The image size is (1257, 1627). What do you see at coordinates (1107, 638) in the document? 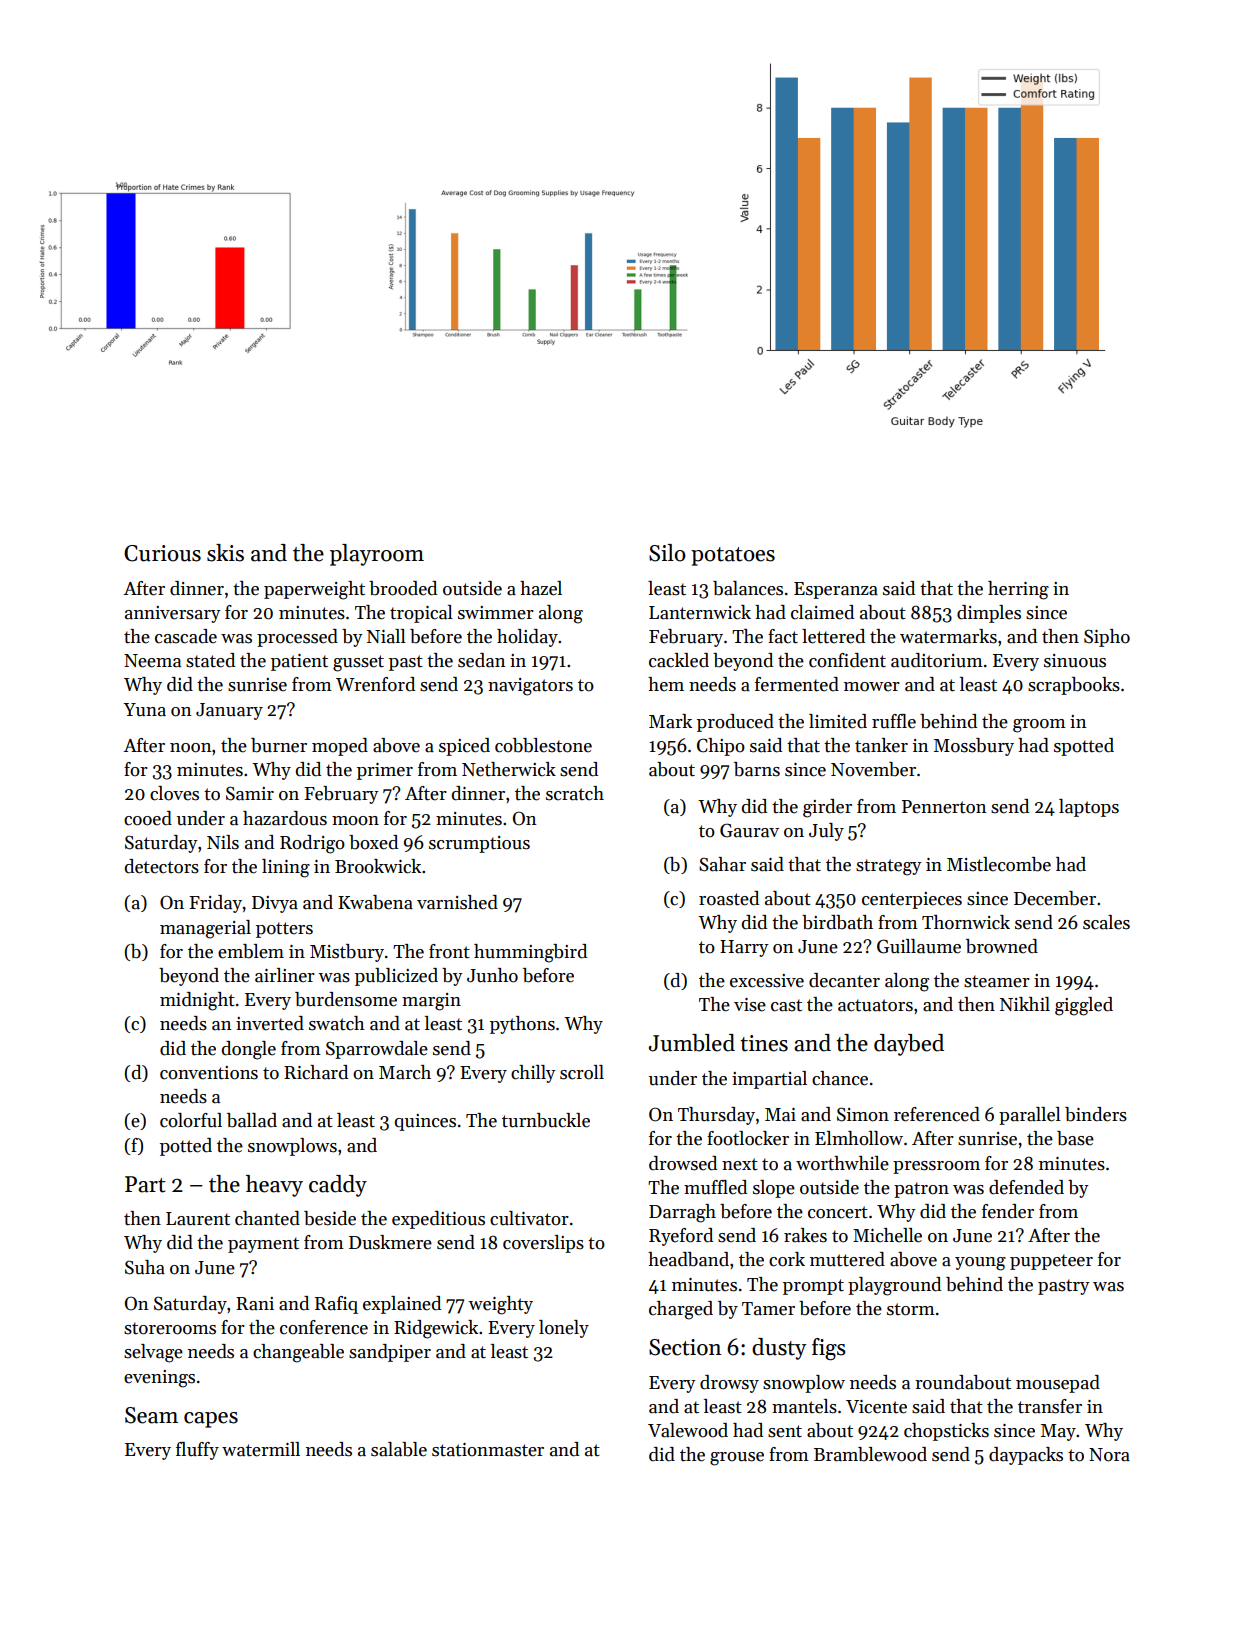
I see `Sipho` at bounding box center [1107, 638].
